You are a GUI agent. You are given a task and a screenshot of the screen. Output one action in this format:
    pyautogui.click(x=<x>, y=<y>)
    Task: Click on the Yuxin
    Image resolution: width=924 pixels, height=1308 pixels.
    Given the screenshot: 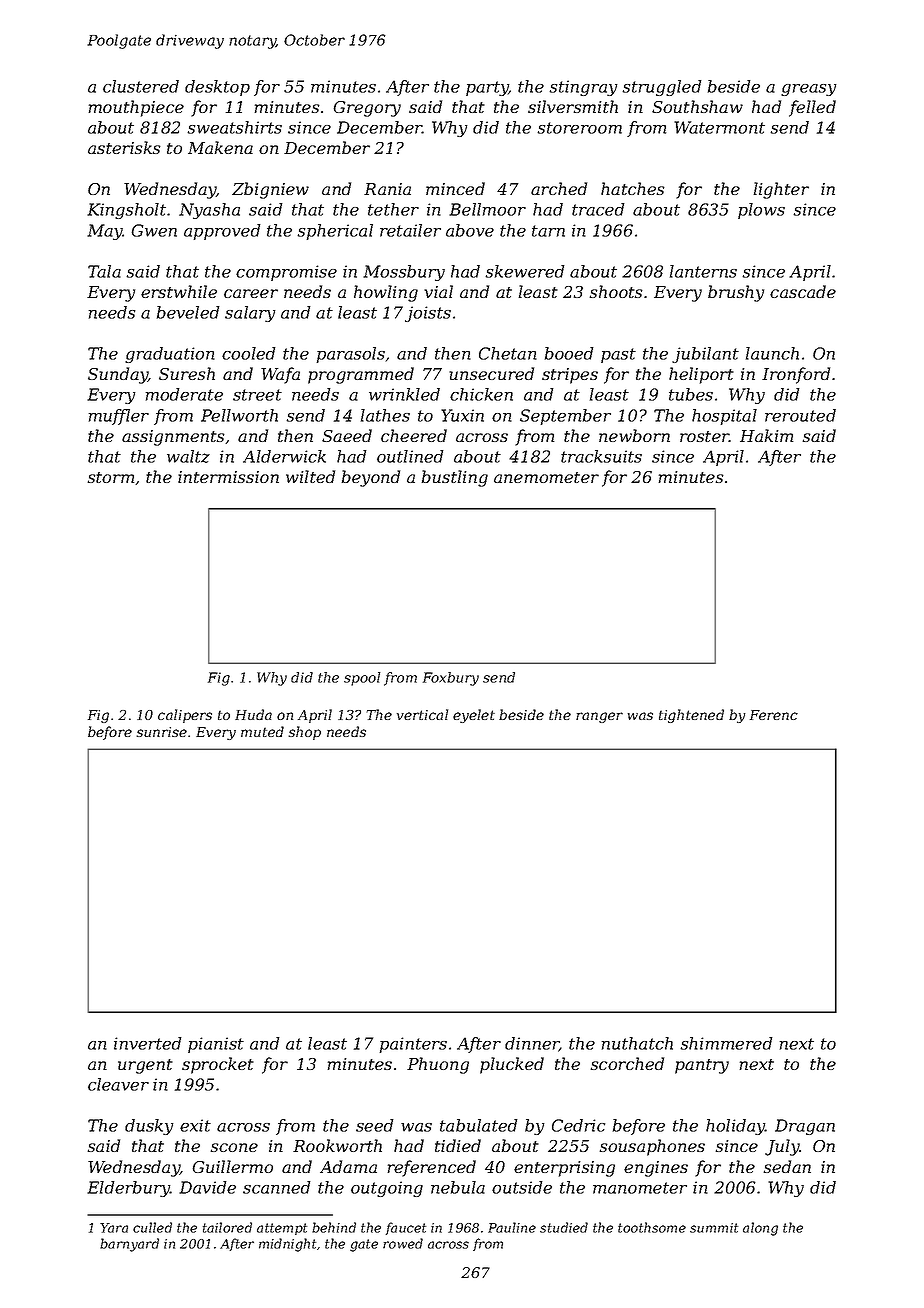 What is the action you would take?
    pyautogui.click(x=462, y=415)
